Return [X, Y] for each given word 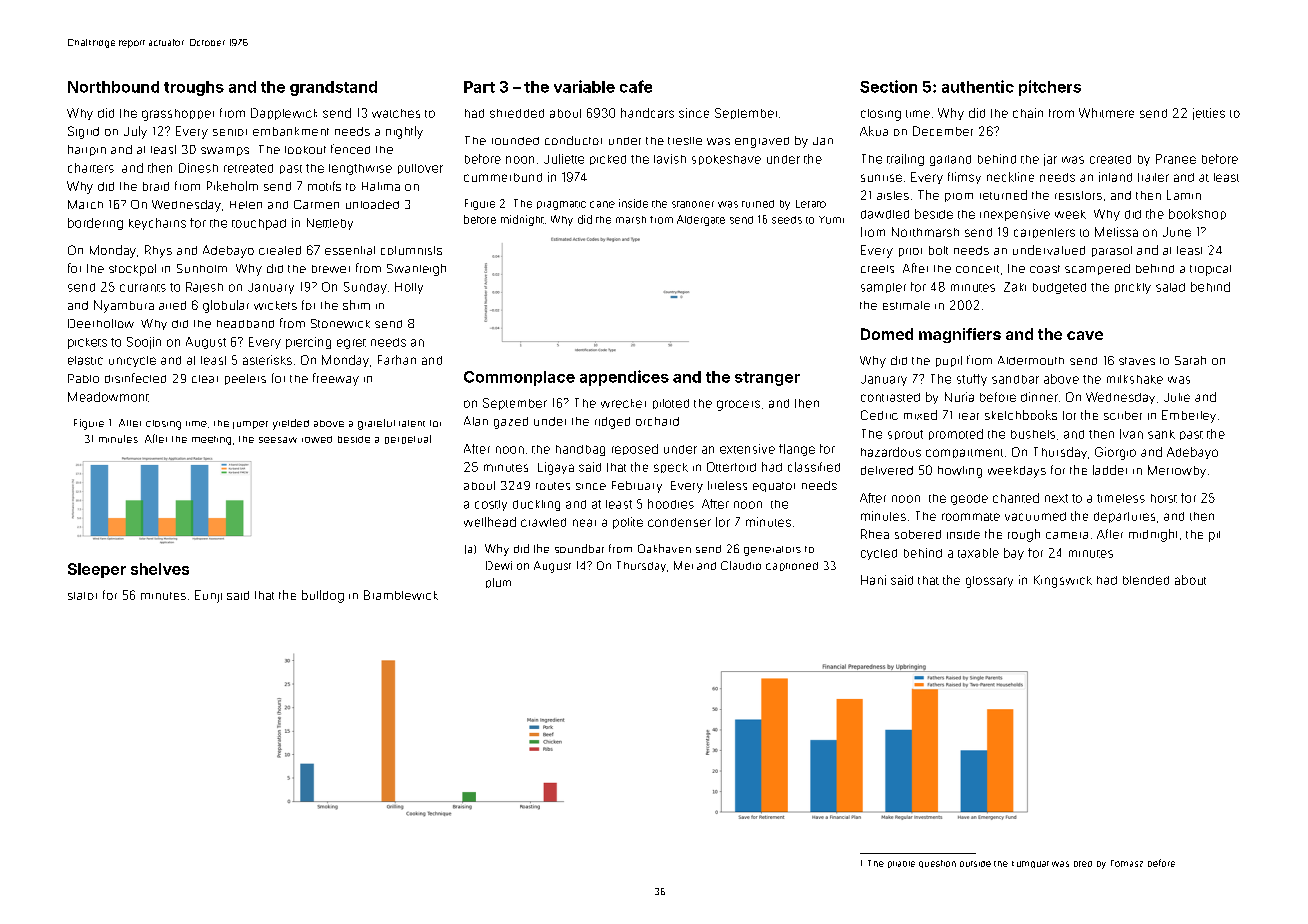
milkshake [1135, 379]
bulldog [323, 596]
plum [498, 583]
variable [584, 86]
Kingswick [1063, 581]
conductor [573, 140]
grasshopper [178, 115]
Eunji [208, 596]
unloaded [372, 204]
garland [950, 160]
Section [888, 86]
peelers [245, 379]
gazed [511, 423]
